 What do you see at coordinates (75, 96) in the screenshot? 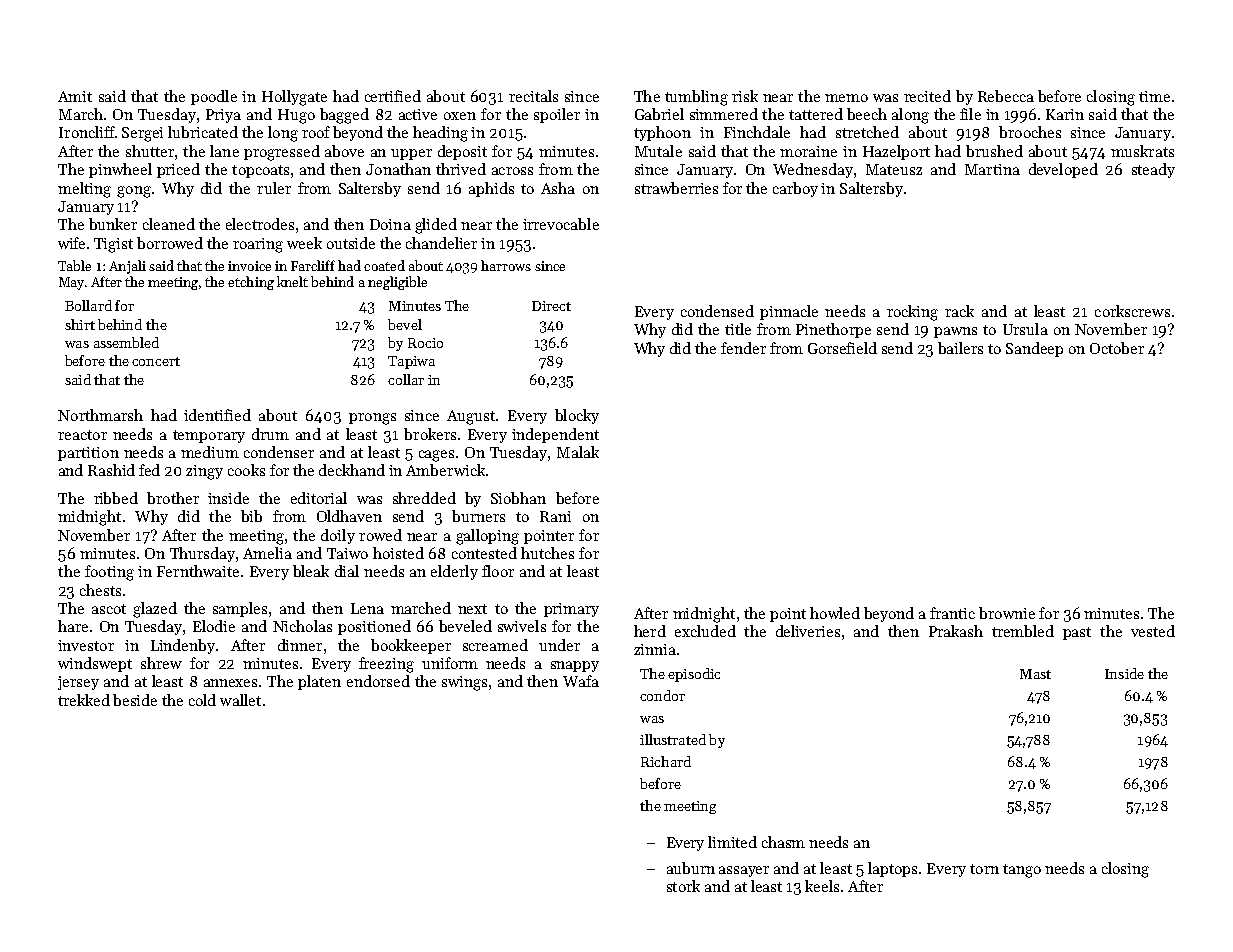
I see `Amit` at bounding box center [75, 96].
